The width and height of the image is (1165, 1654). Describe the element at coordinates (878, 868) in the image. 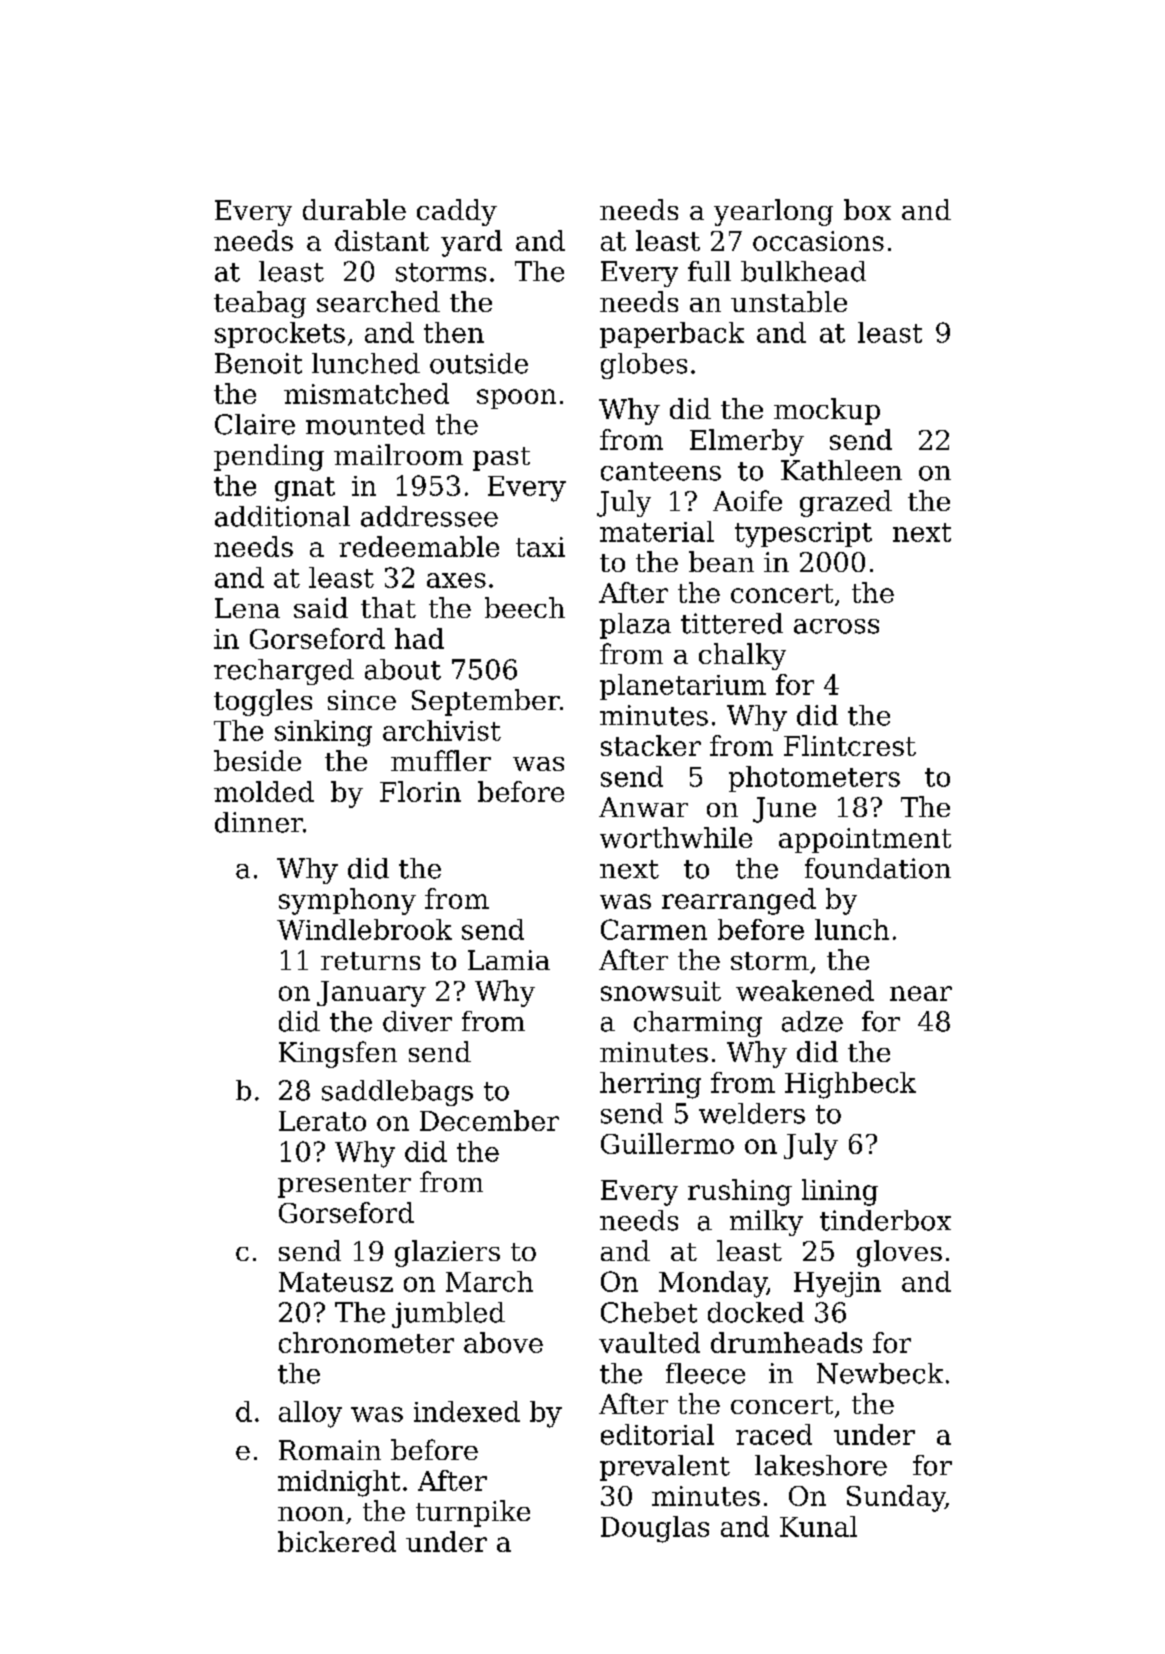

I see `foundation` at that location.
